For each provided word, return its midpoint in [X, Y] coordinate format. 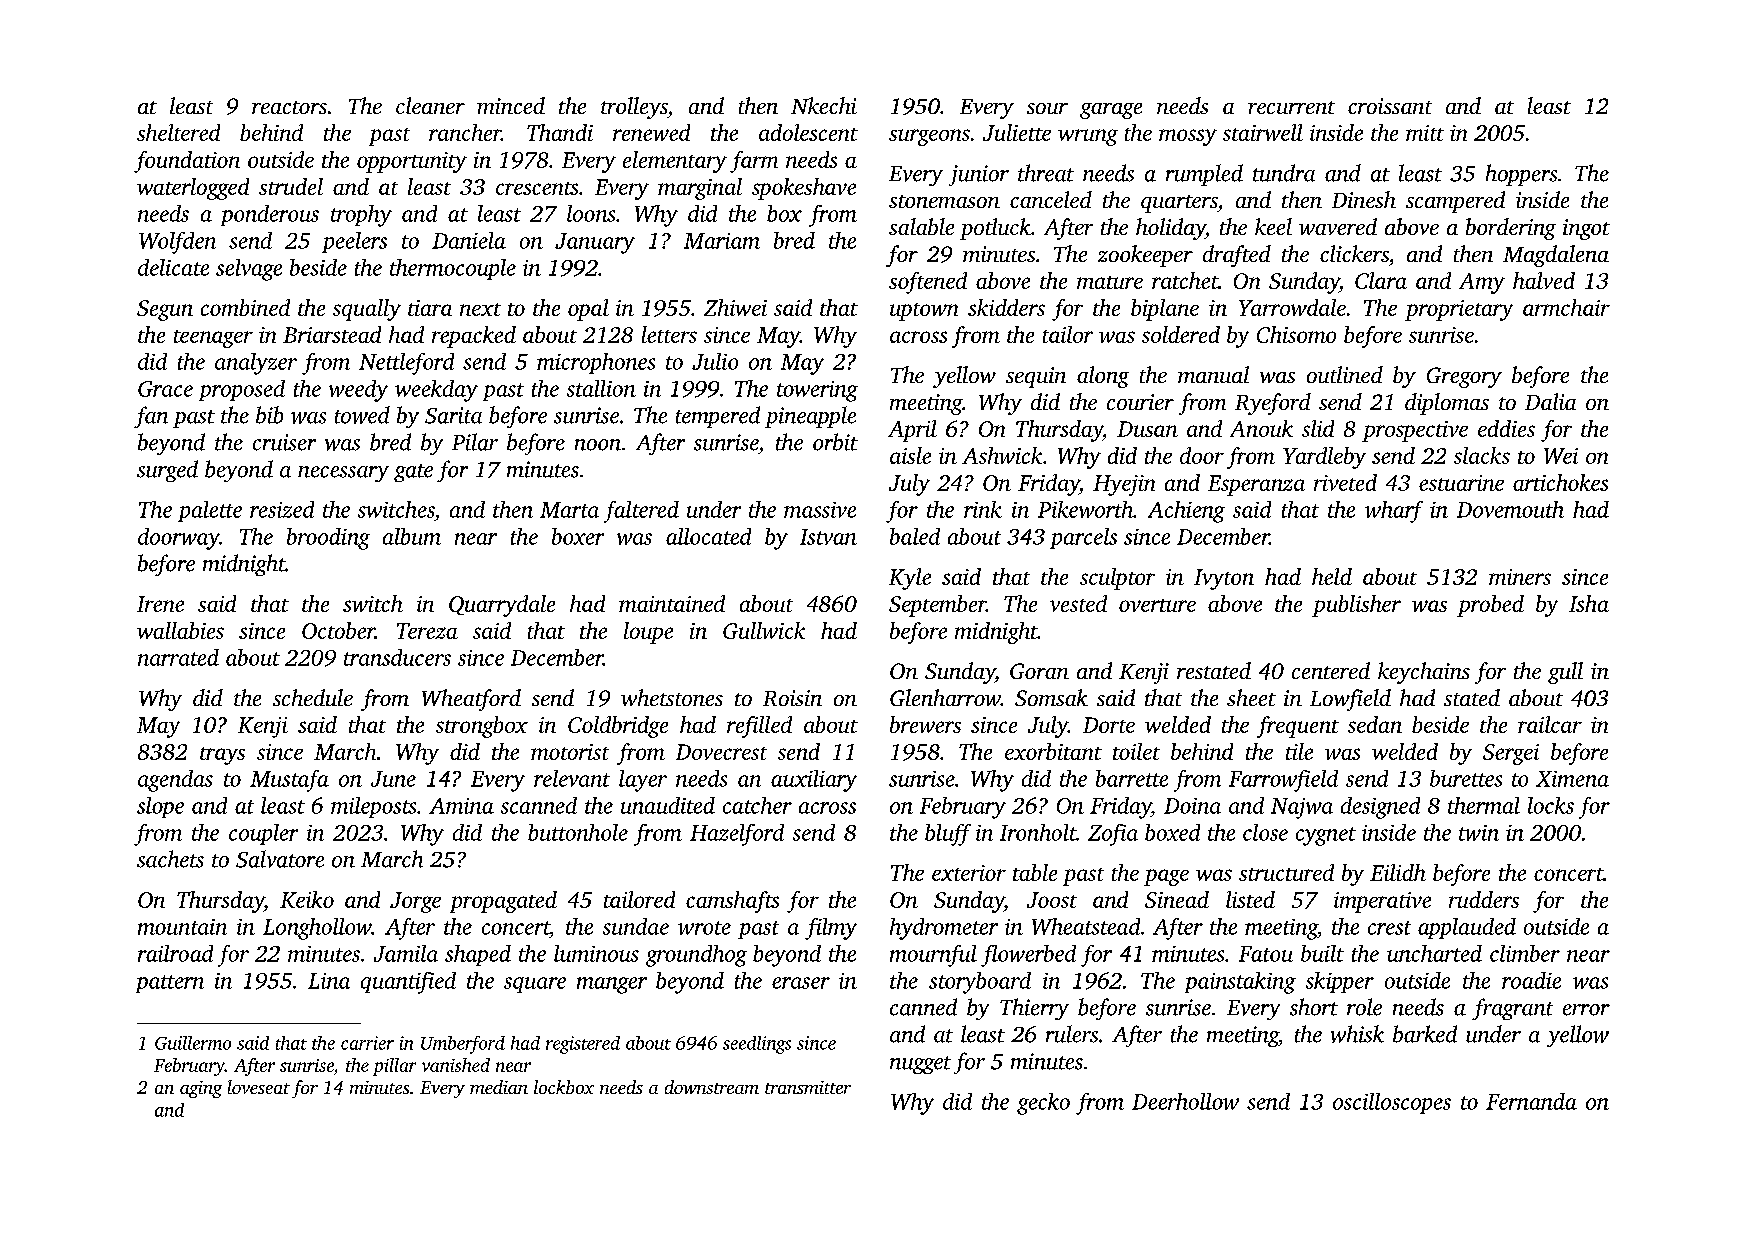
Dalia [1550, 401]
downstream [712, 1087]
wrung [1088, 137]
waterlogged [193, 189]
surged [167, 471]
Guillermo [193, 1043]
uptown [924, 312]
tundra [1284, 173]
